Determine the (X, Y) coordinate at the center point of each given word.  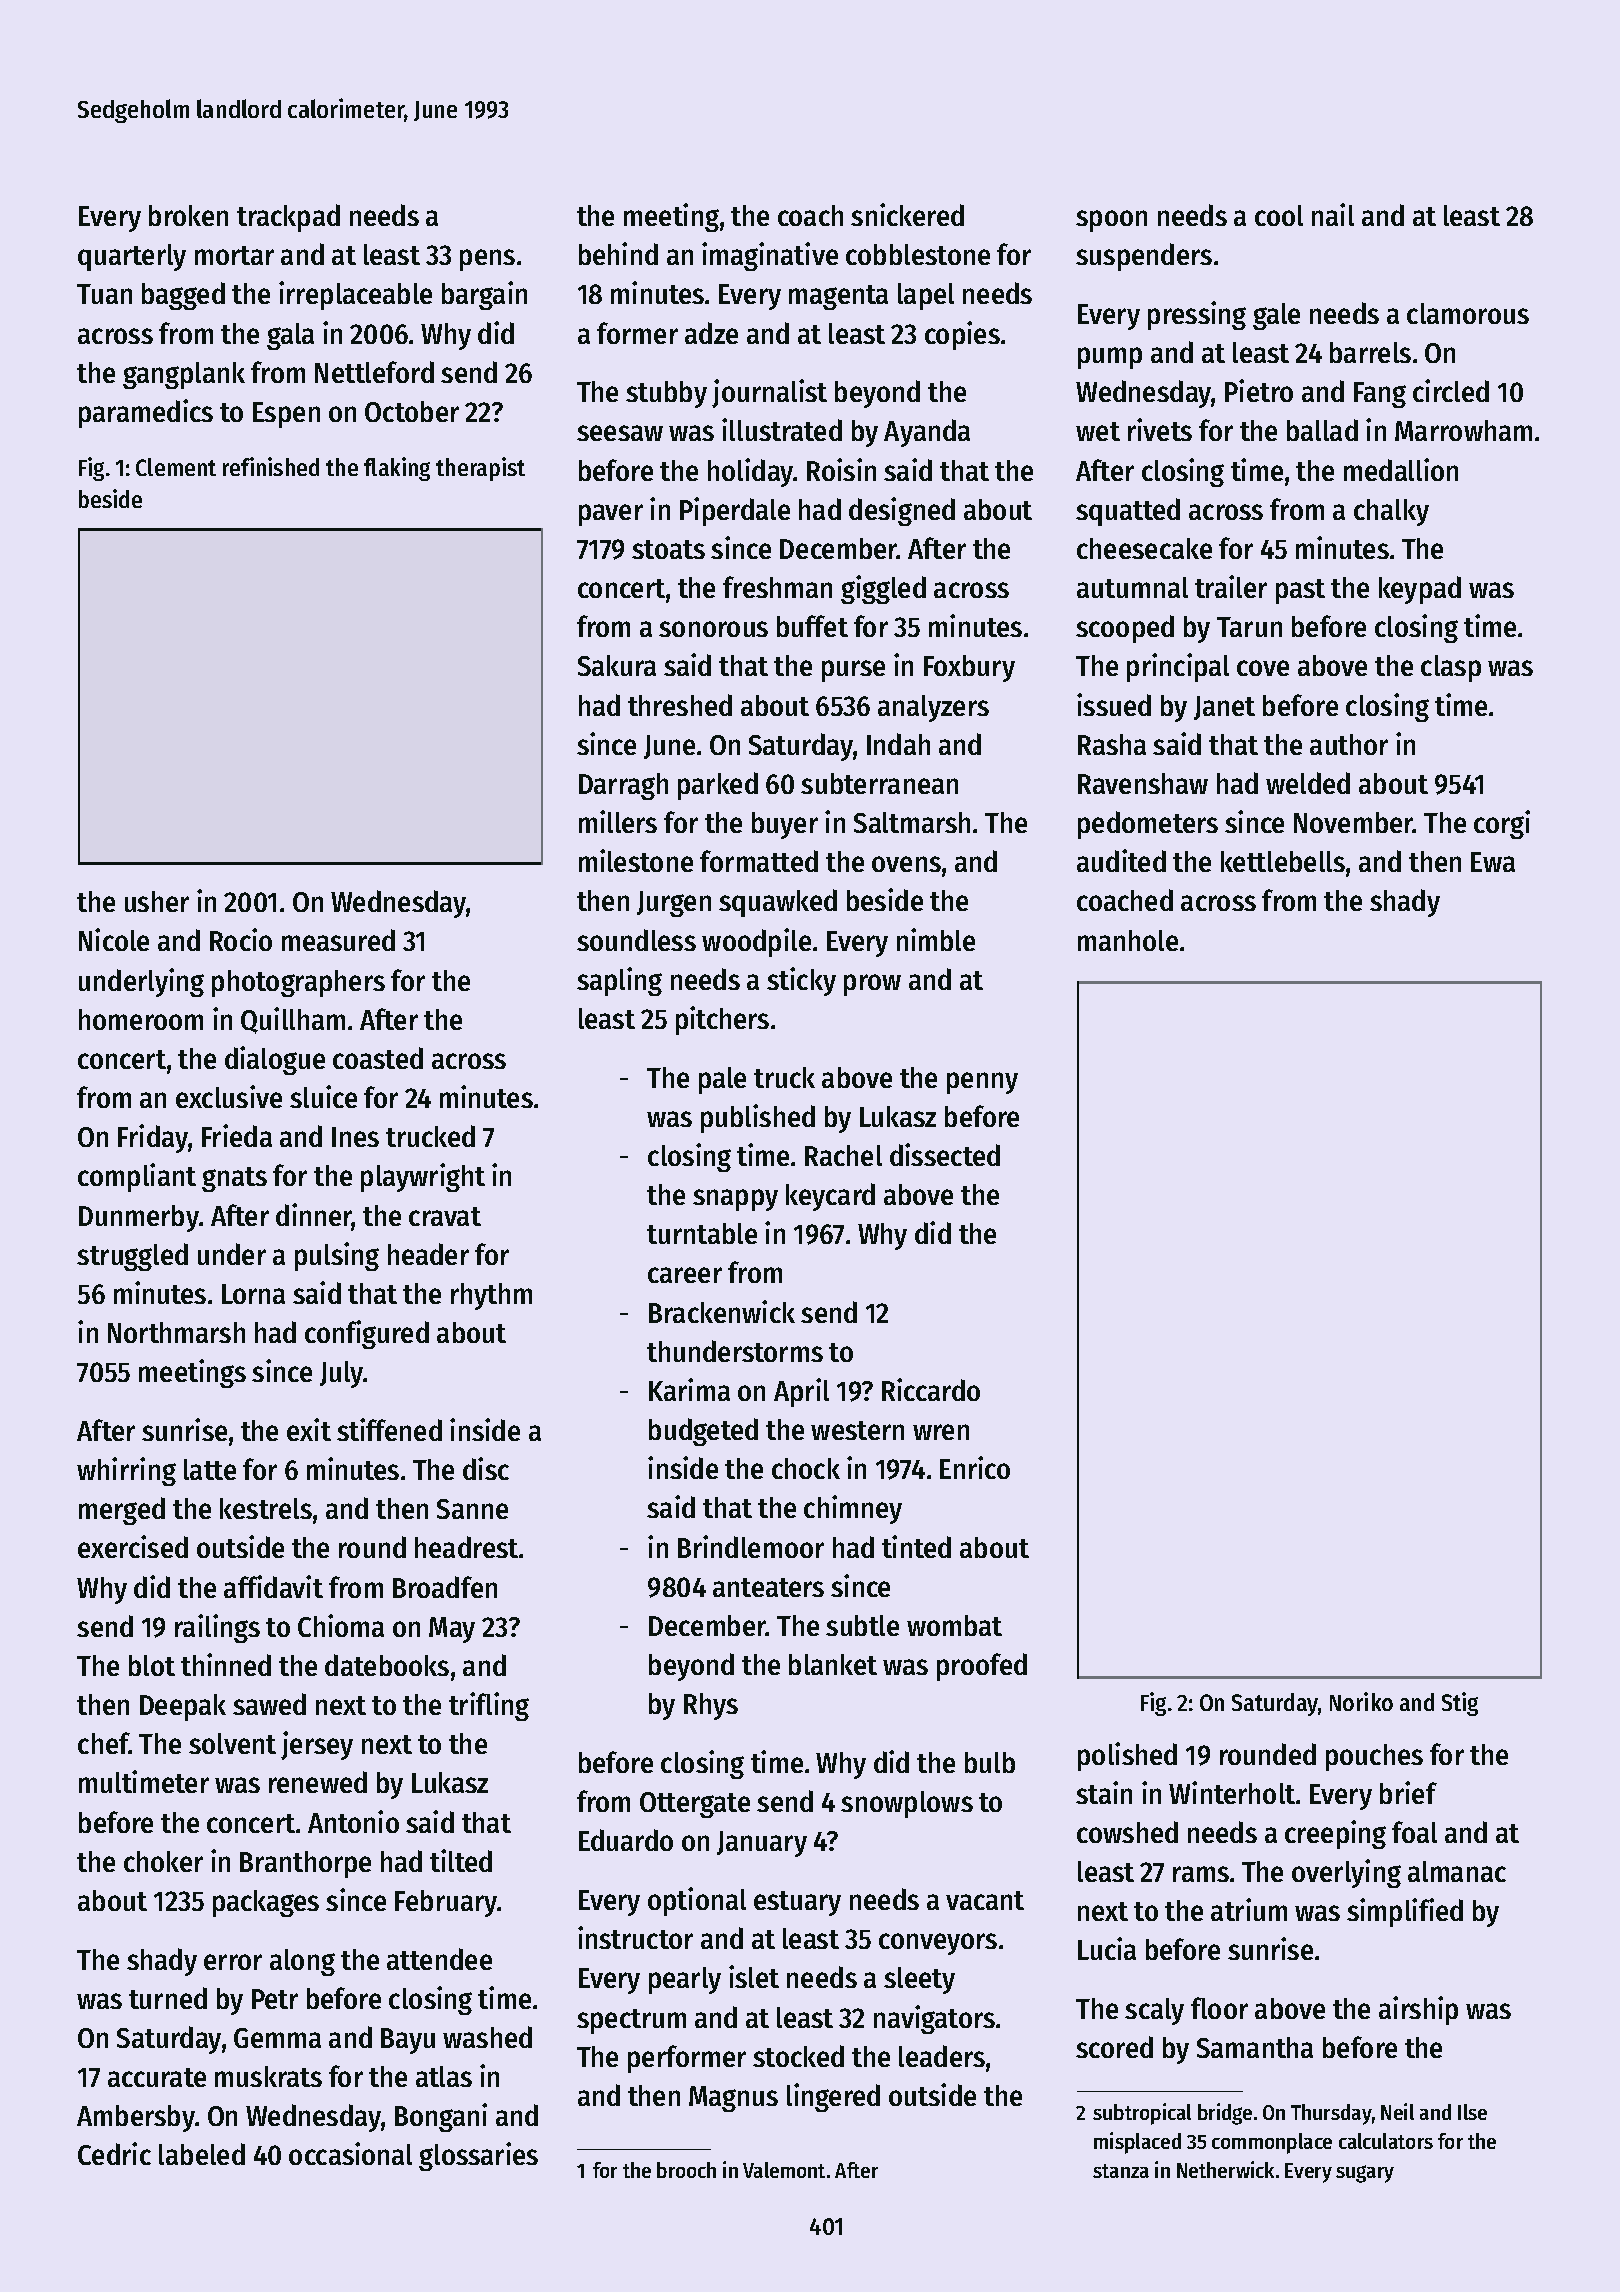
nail (1333, 214)
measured (338, 940)
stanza (1121, 2171)
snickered (907, 214)
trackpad (288, 218)
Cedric (114, 2153)
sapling (619, 981)
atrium (1249, 1909)
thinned (226, 1664)
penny (982, 1083)
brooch (686, 2170)
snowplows (907, 1804)
